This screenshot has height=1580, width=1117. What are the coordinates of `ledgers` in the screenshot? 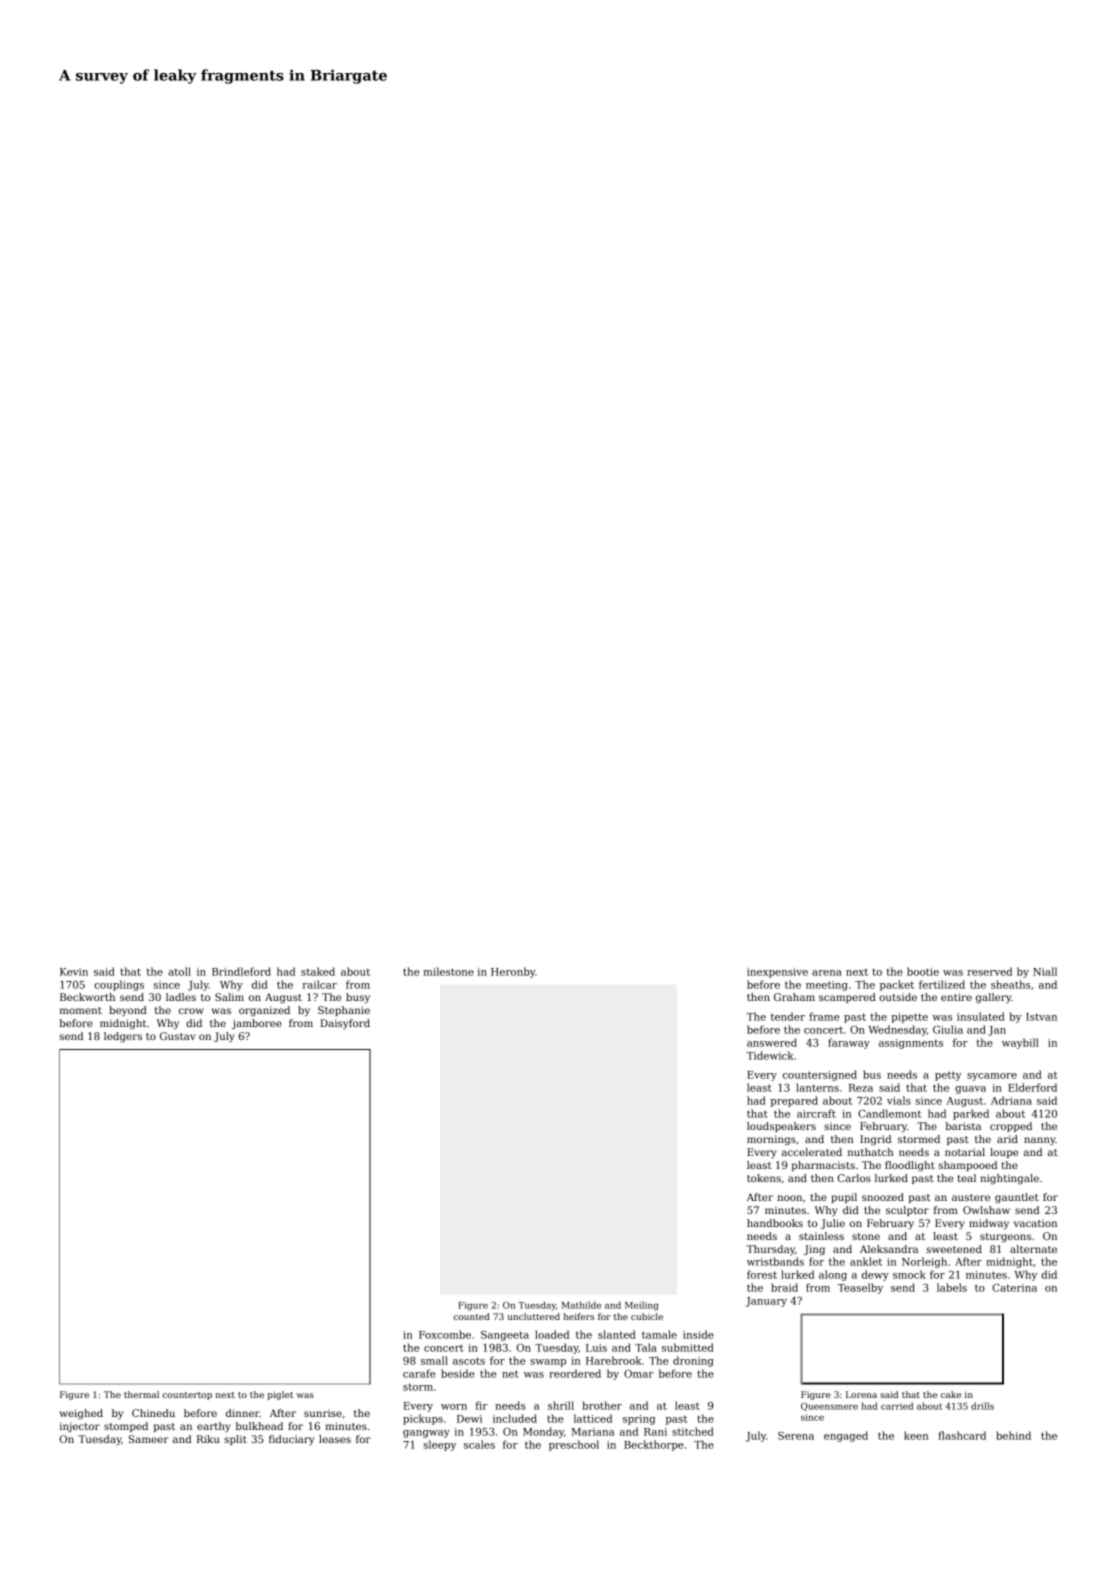 It's located at (123, 1037).
